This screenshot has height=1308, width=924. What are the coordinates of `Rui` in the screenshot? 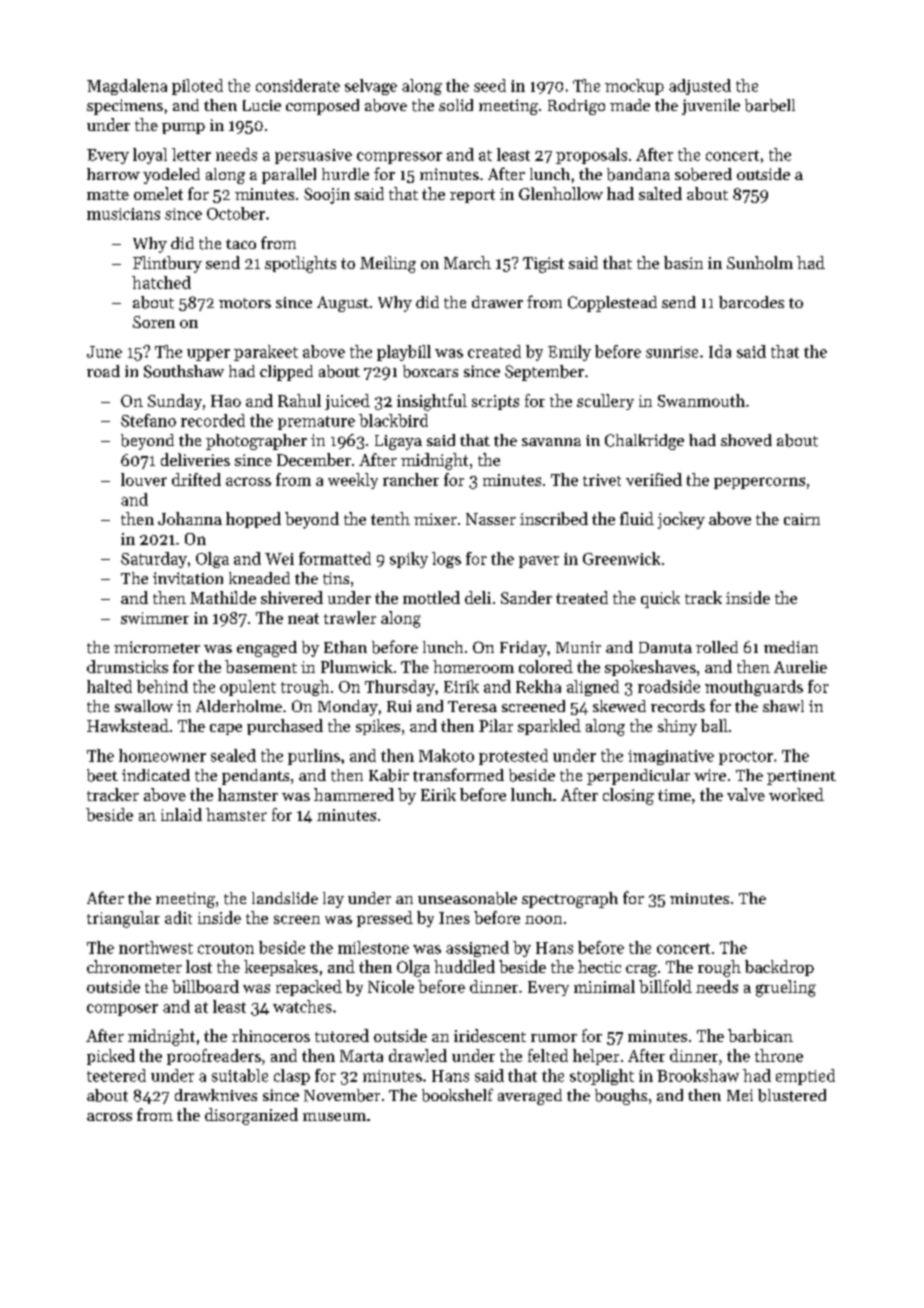 It's located at (399, 706).
